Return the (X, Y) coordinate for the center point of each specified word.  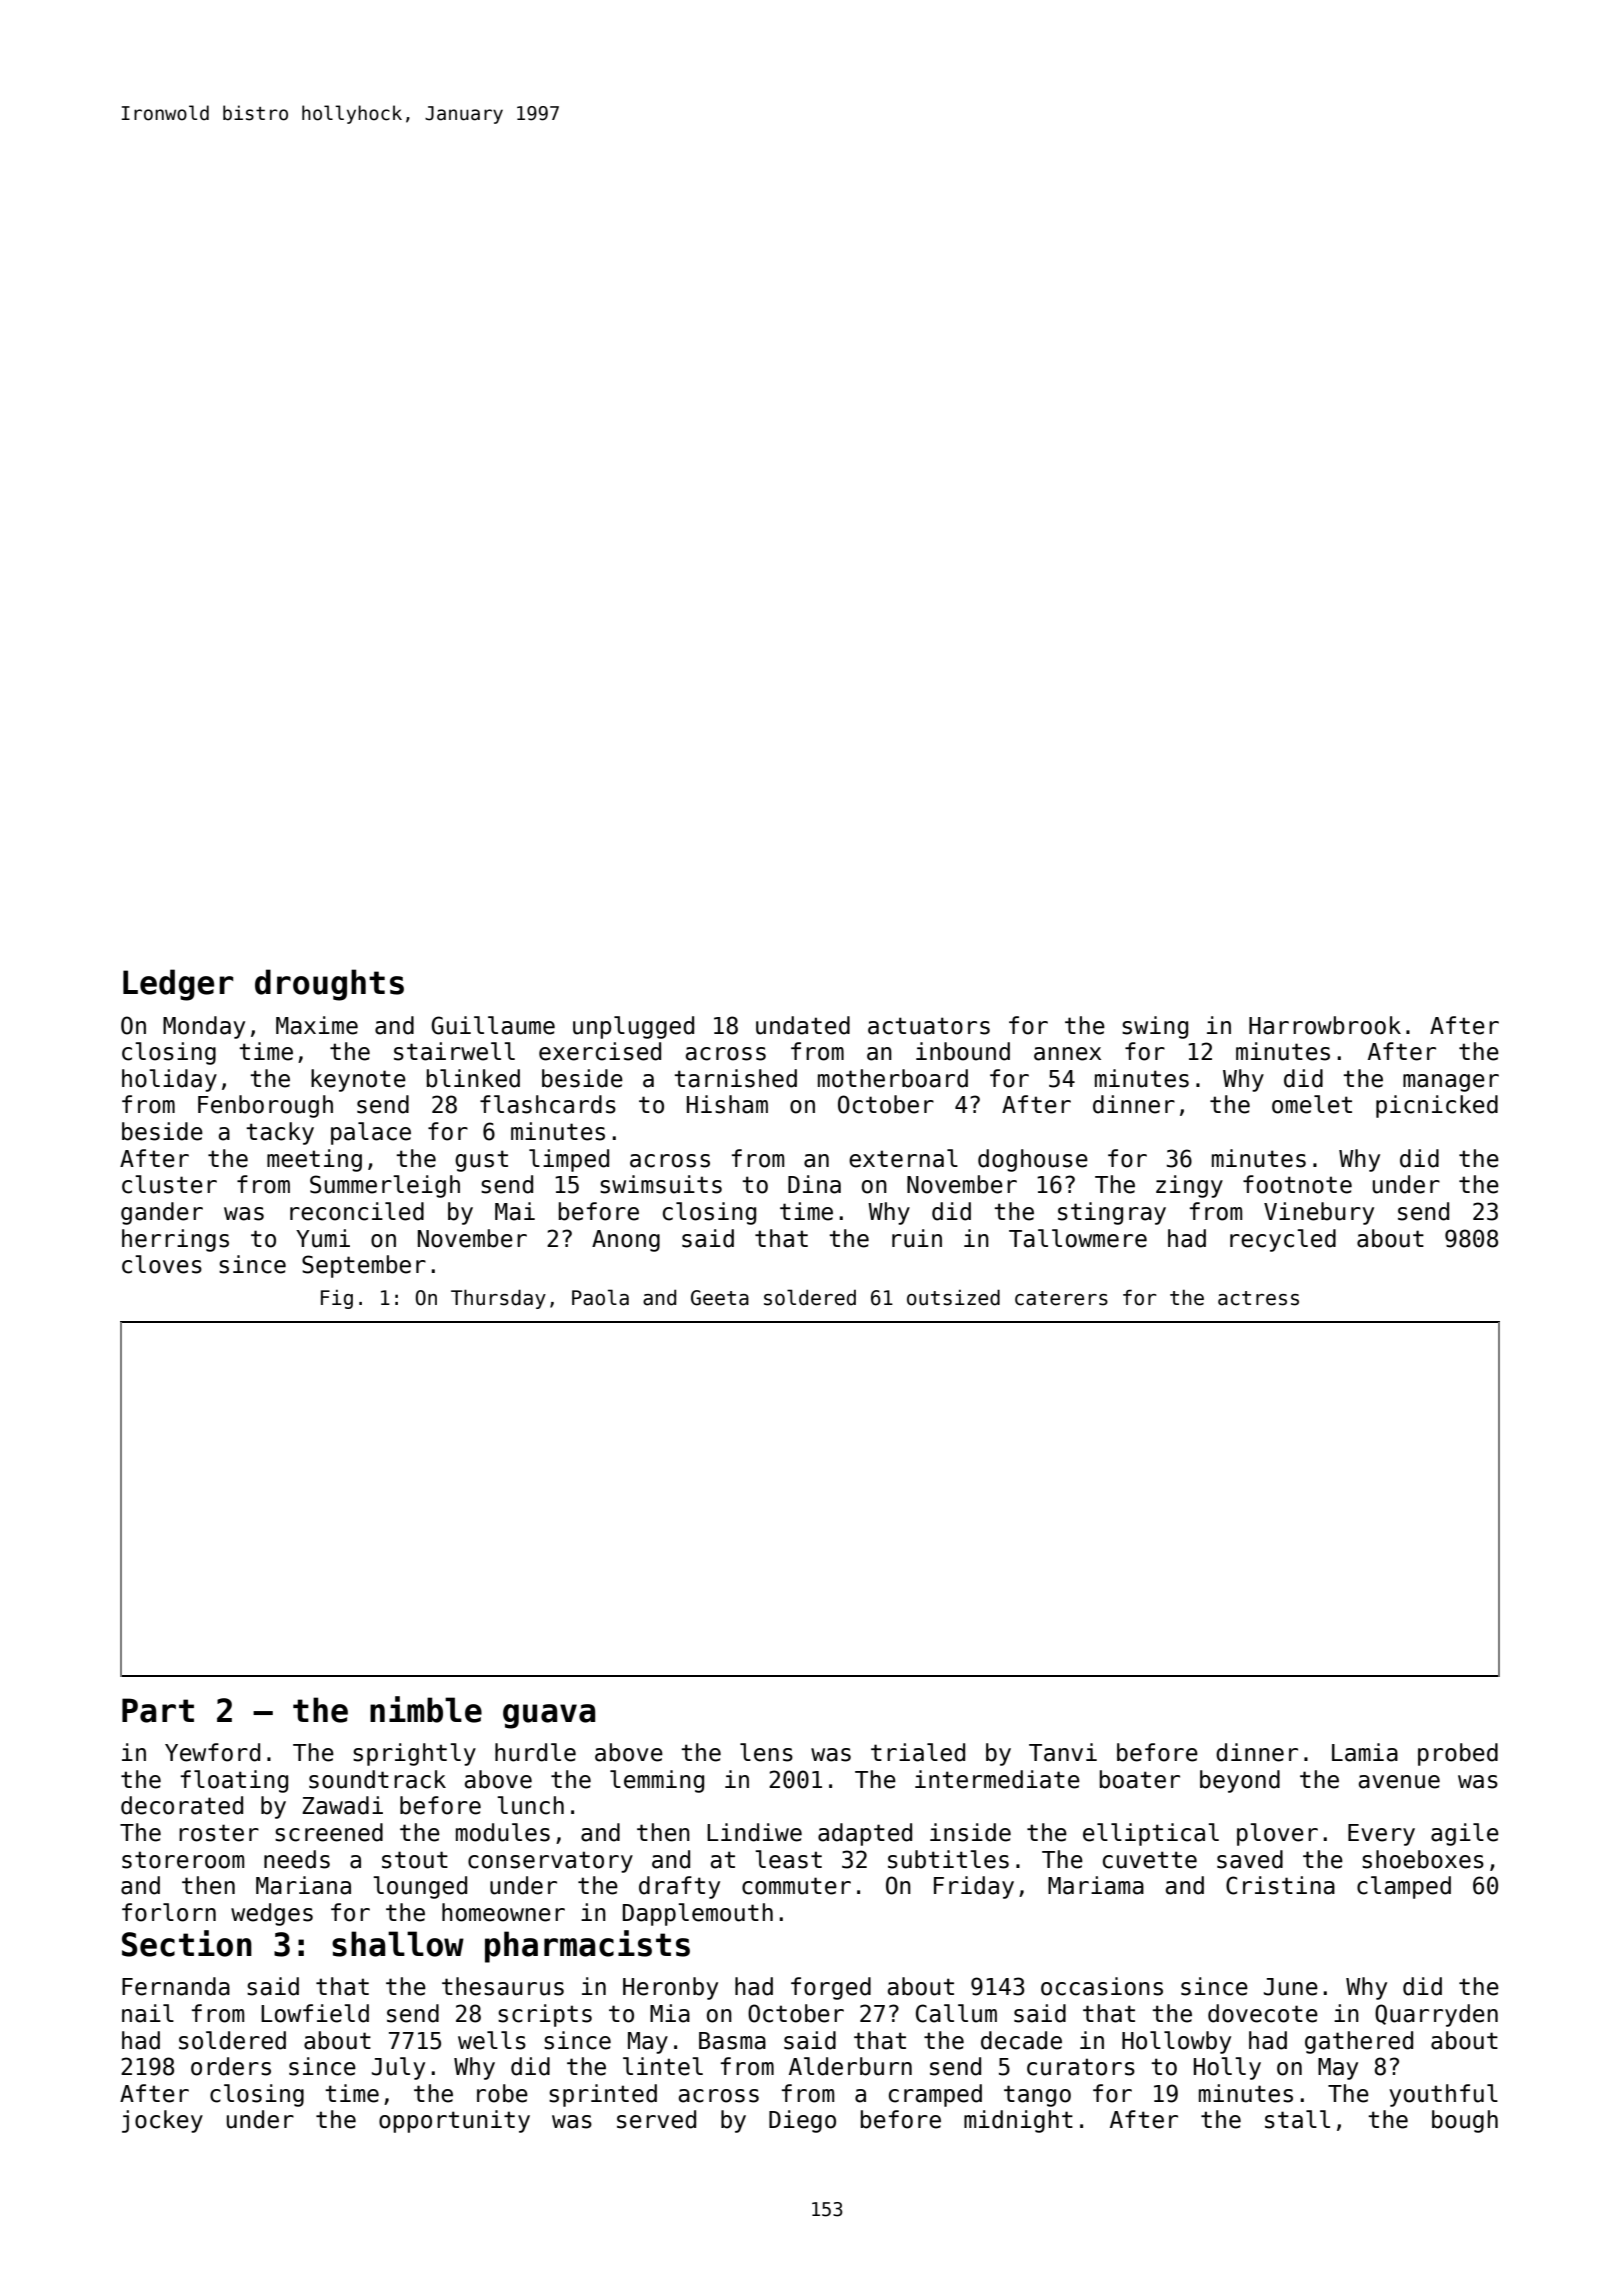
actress (1258, 1298)
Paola (600, 1297)
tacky (280, 1133)
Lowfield (315, 2013)
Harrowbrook (1325, 1025)
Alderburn (850, 2066)
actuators (929, 1026)
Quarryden (1436, 2015)
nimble (426, 1709)
